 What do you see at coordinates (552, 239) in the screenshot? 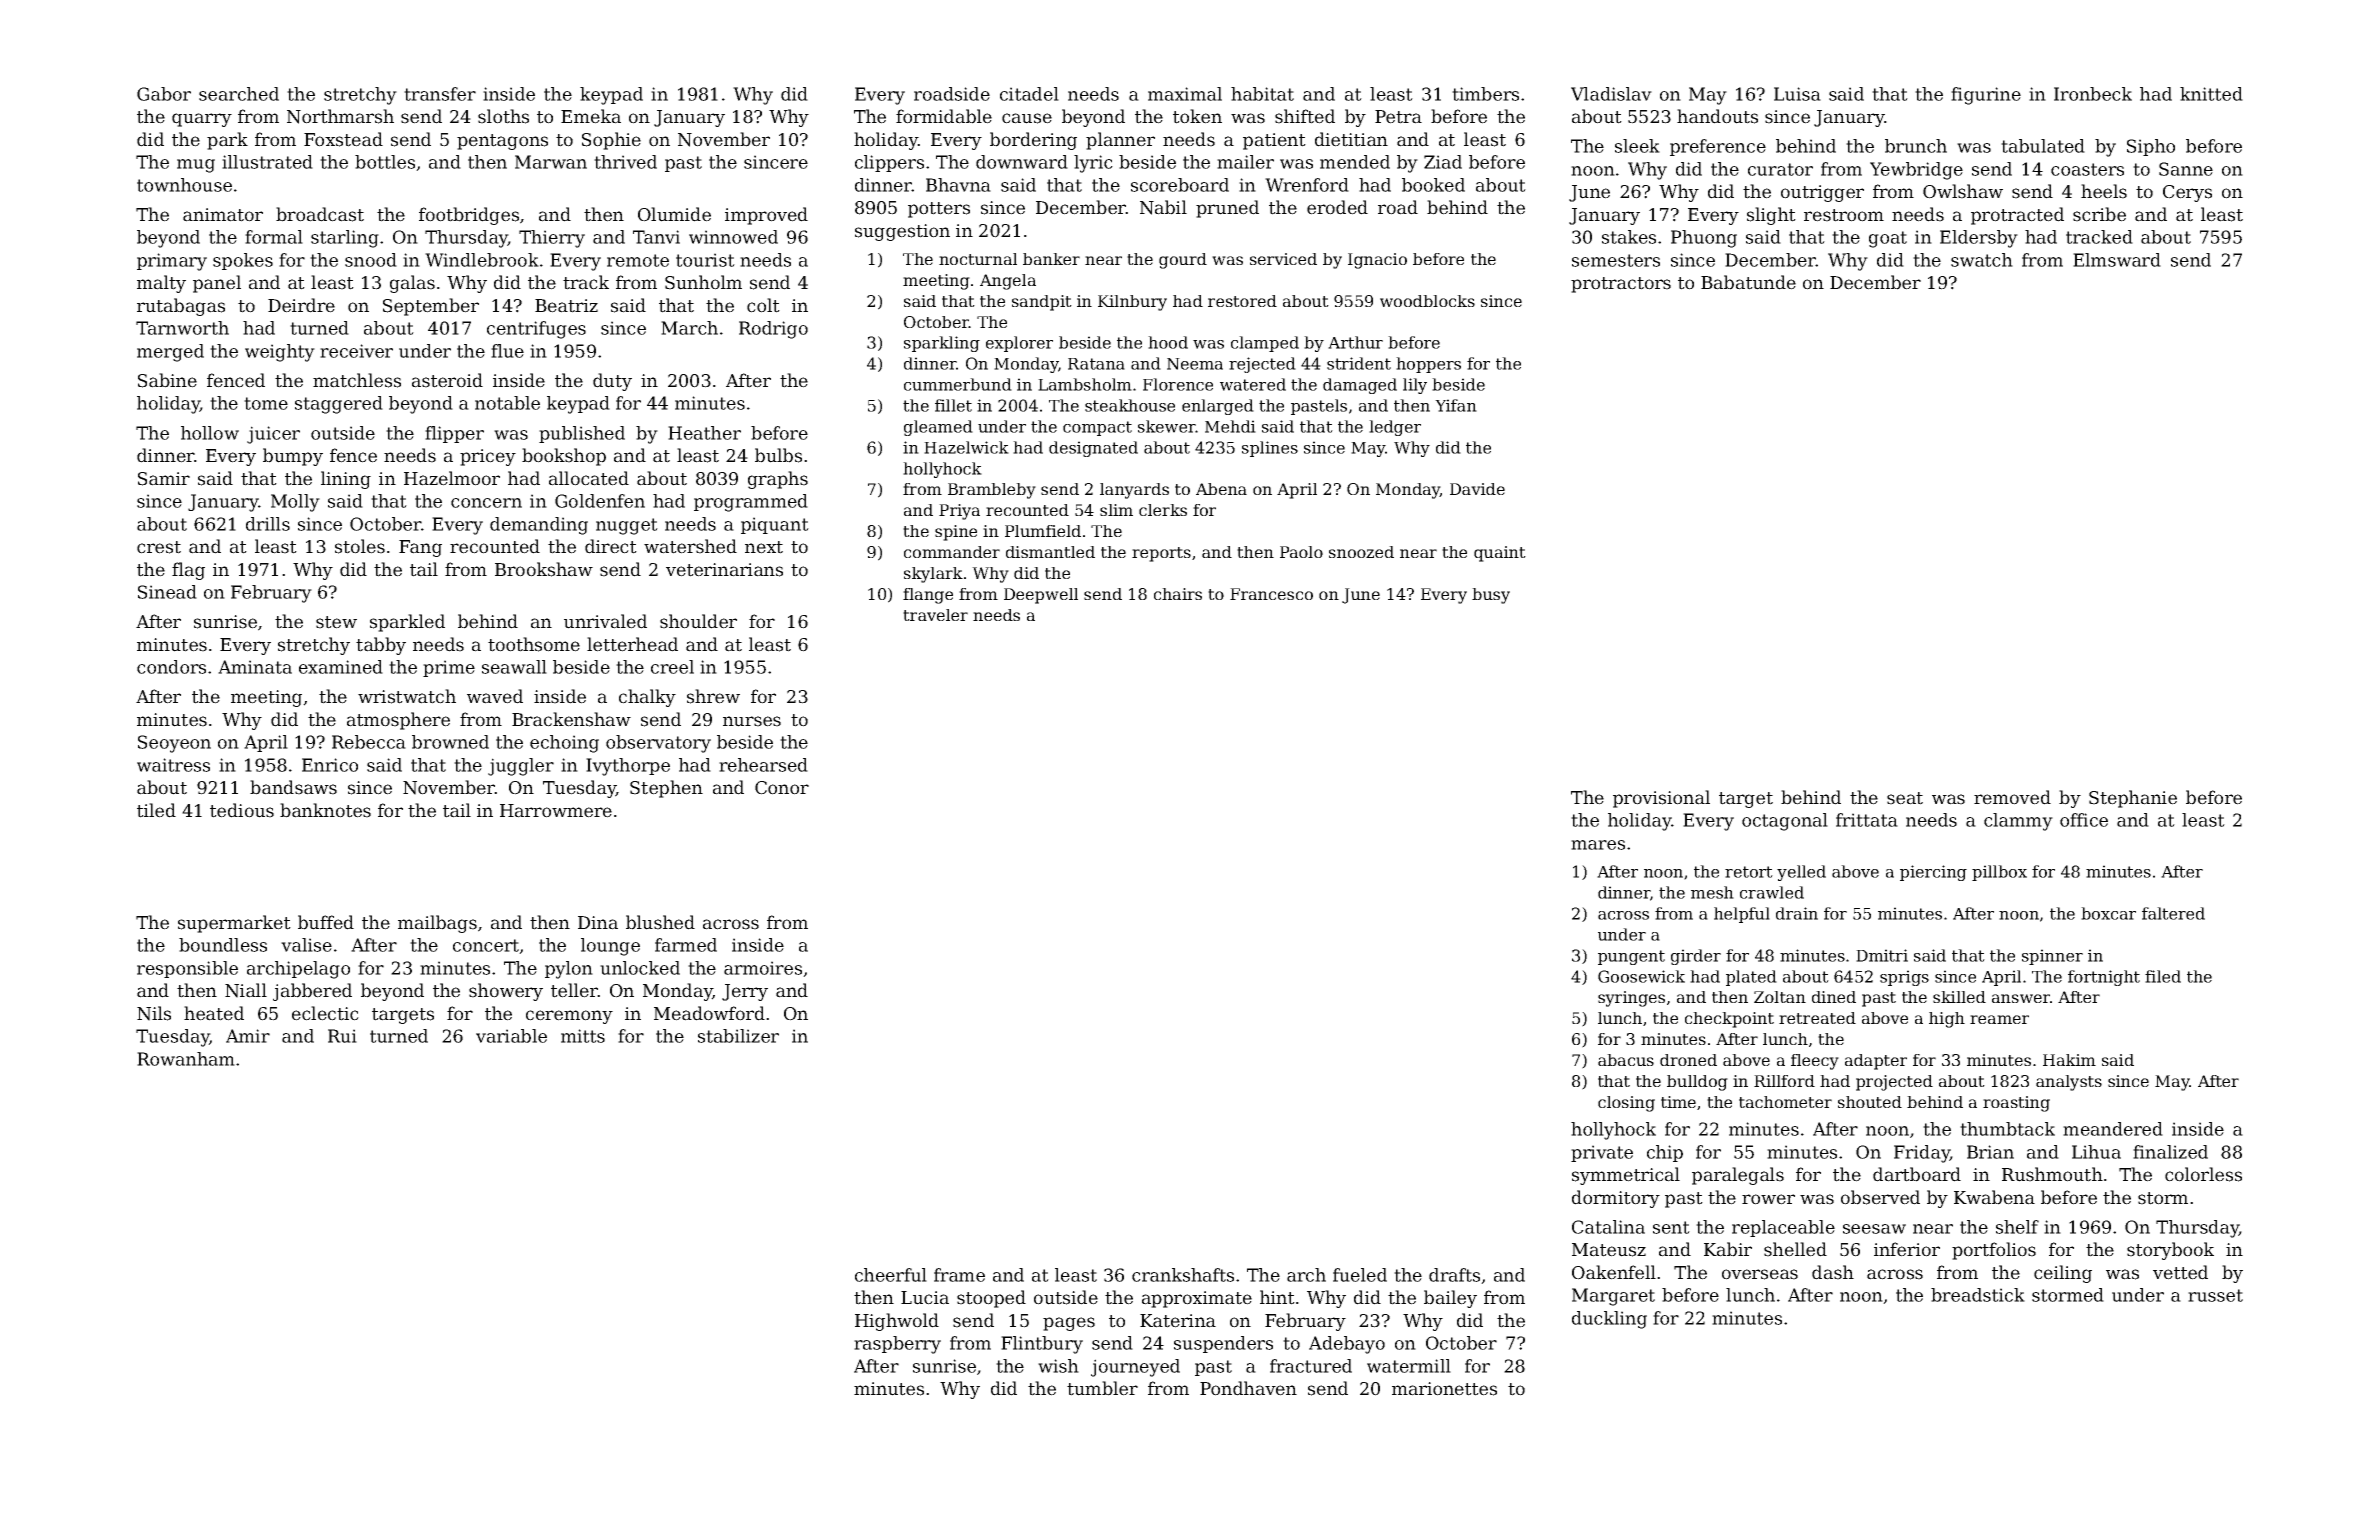
I see `Thierry` at bounding box center [552, 239].
